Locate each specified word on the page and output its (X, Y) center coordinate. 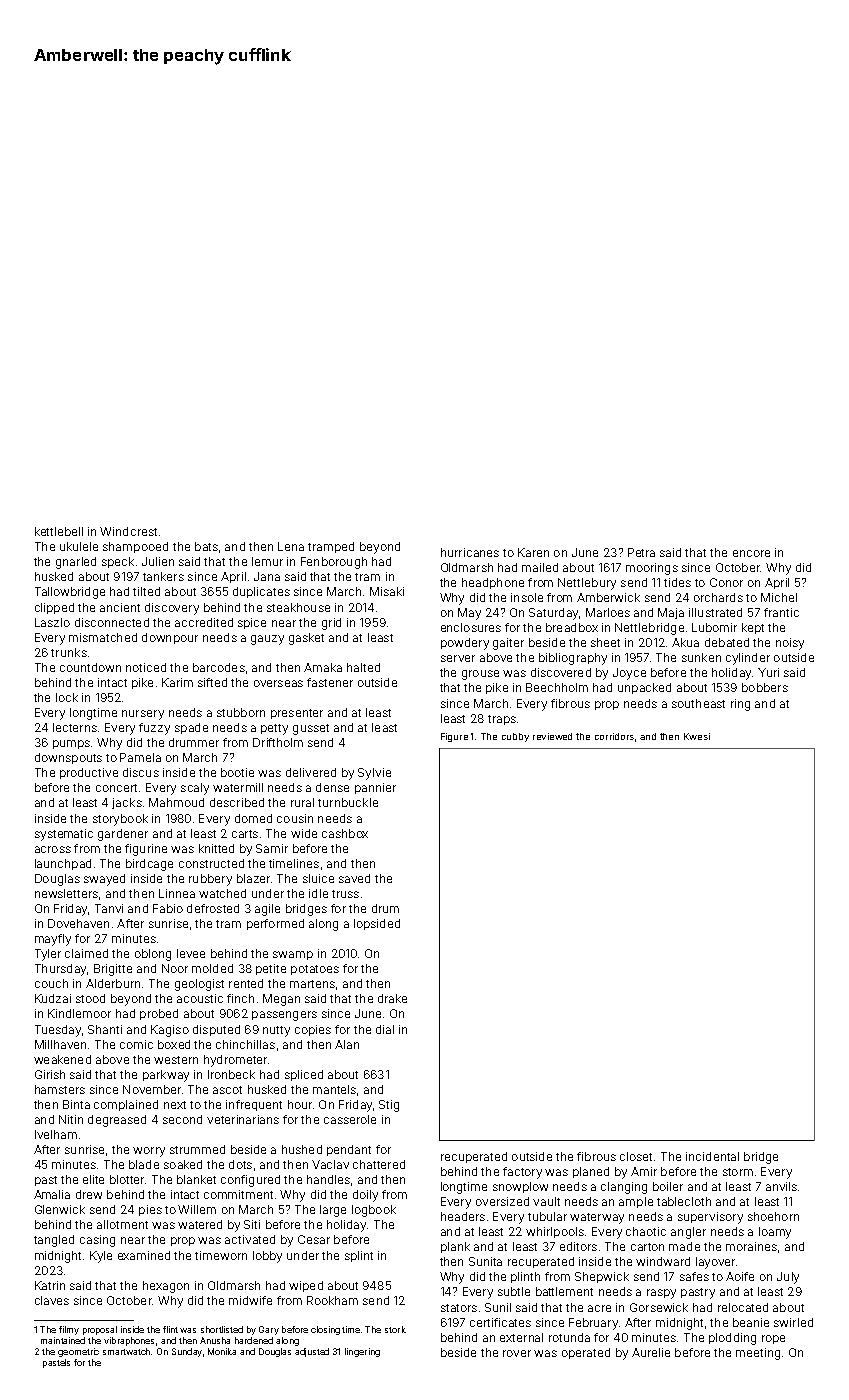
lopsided (377, 924)
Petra (641, 552)
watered (200, 1224)
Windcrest (128, 531)
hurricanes (470, 552)
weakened (62, 1059)
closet (636, 1156)
